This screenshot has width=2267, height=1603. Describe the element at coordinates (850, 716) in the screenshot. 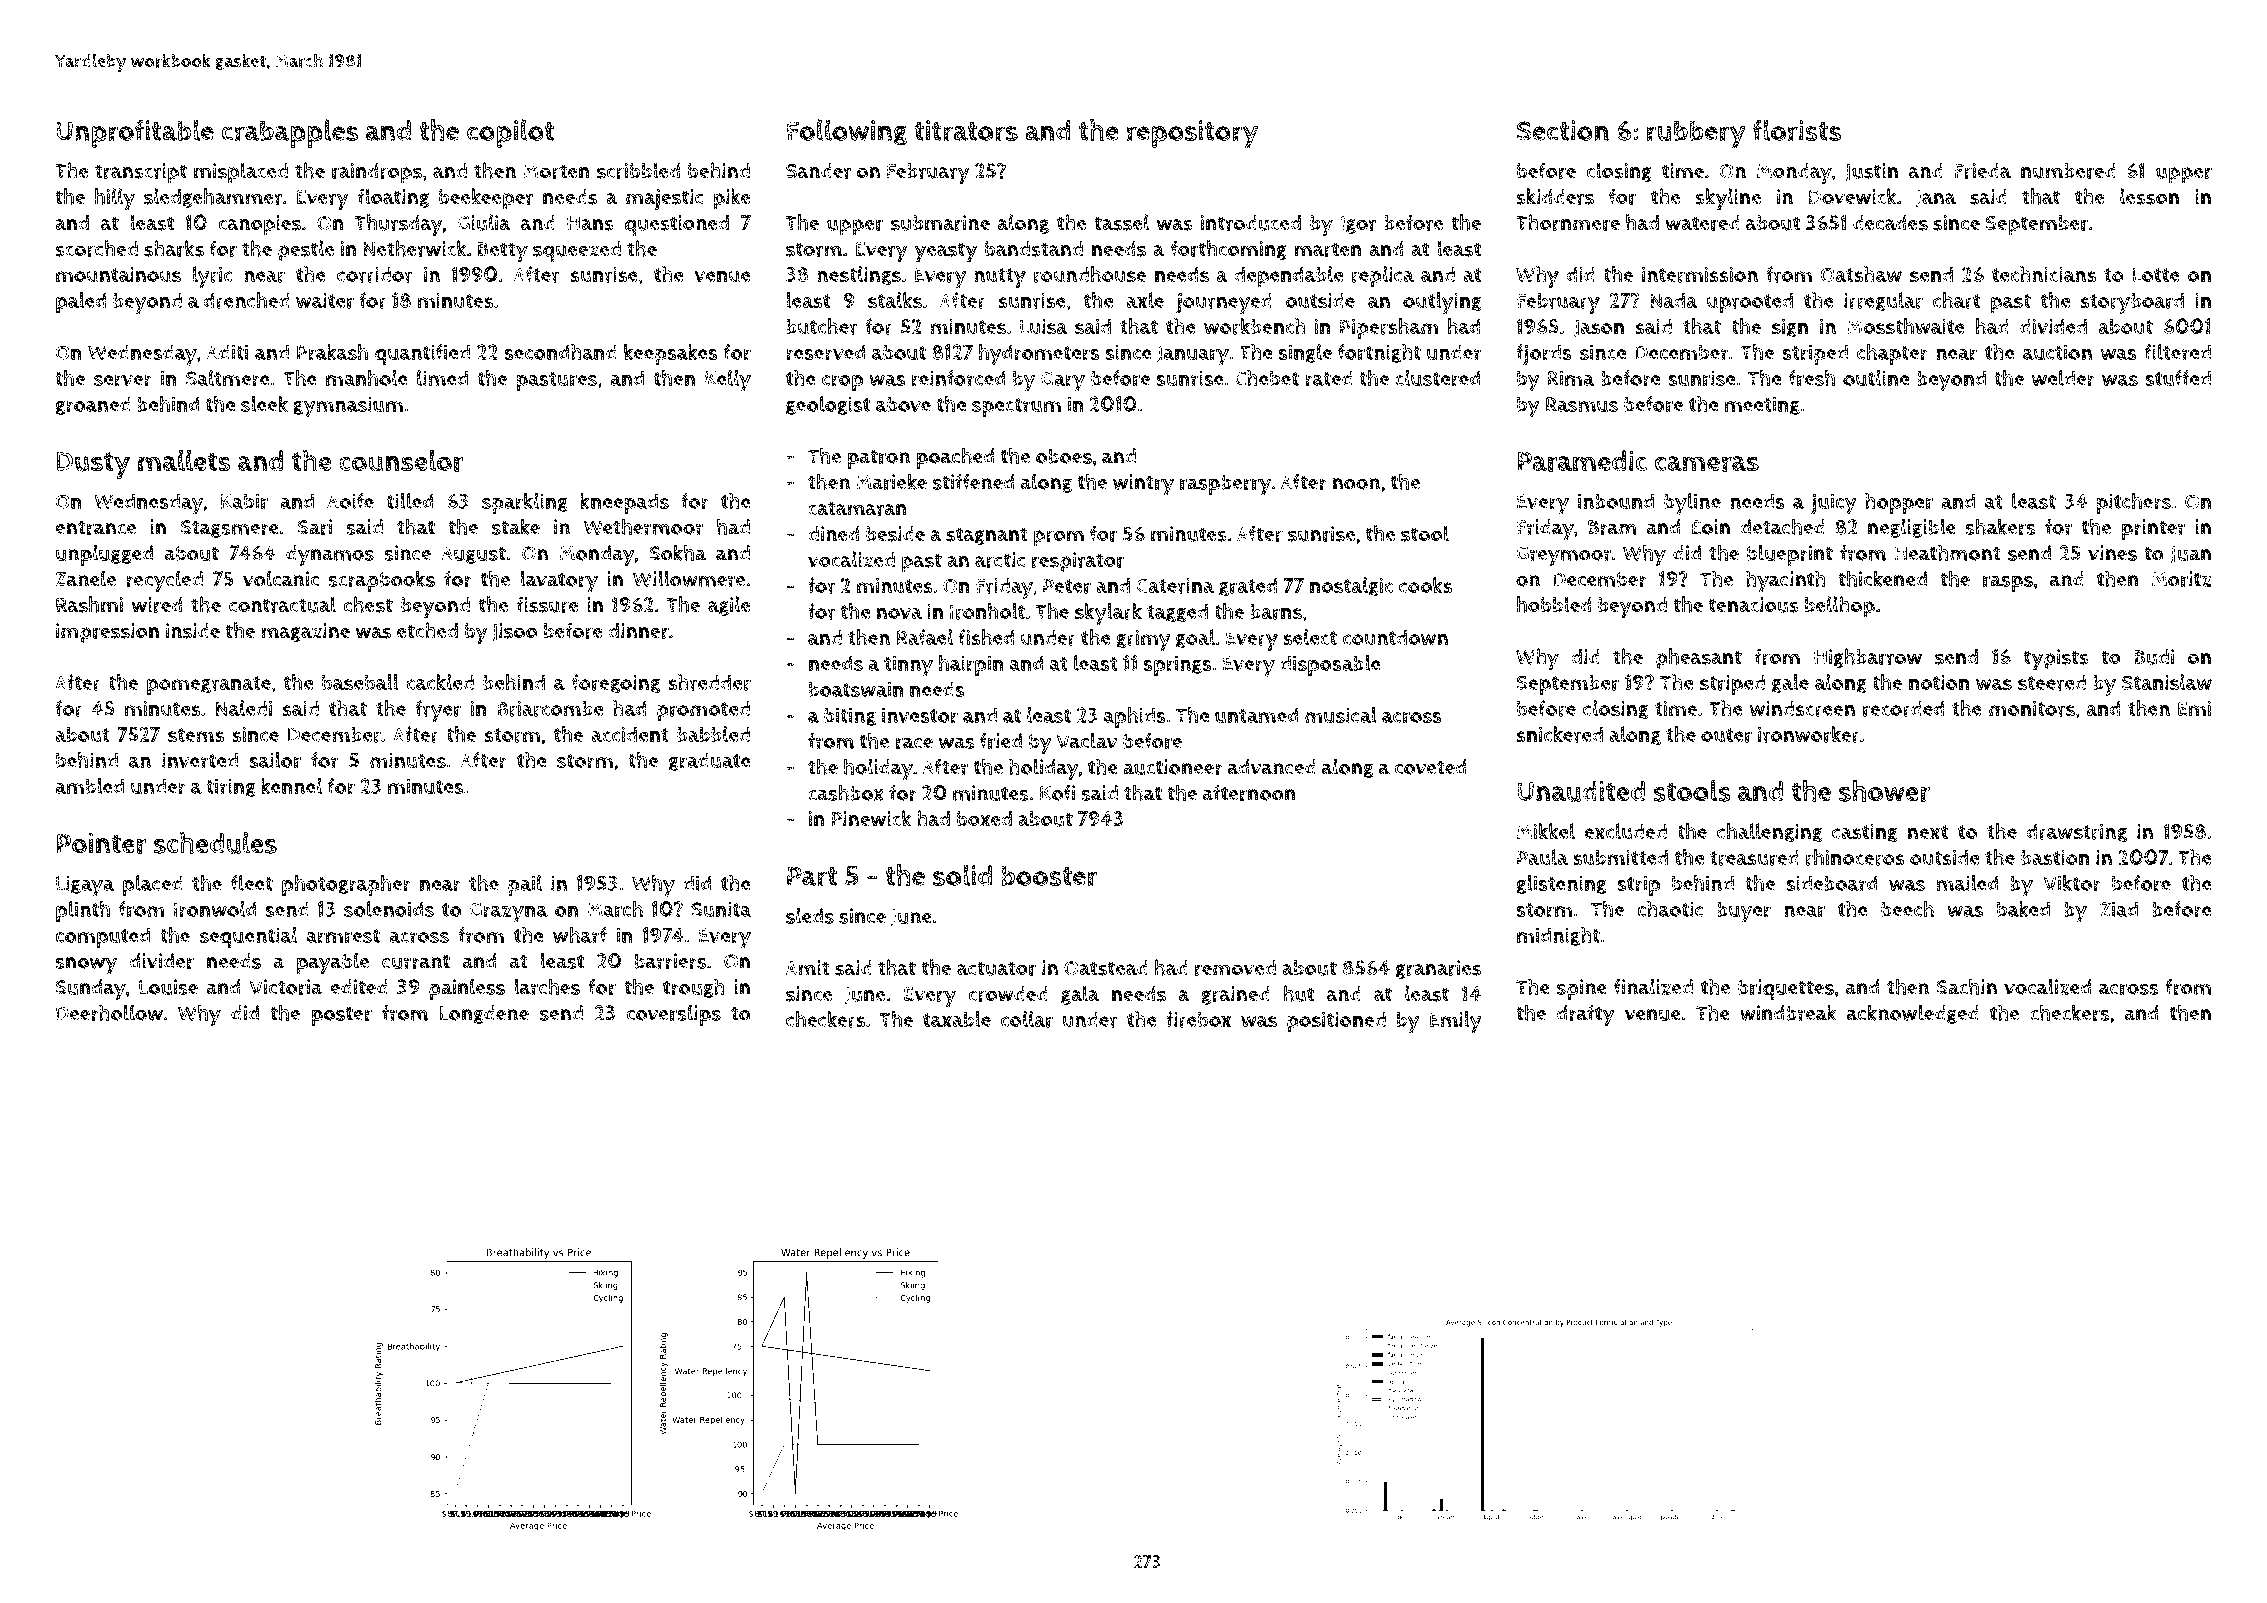

I see `biting` at that location.
